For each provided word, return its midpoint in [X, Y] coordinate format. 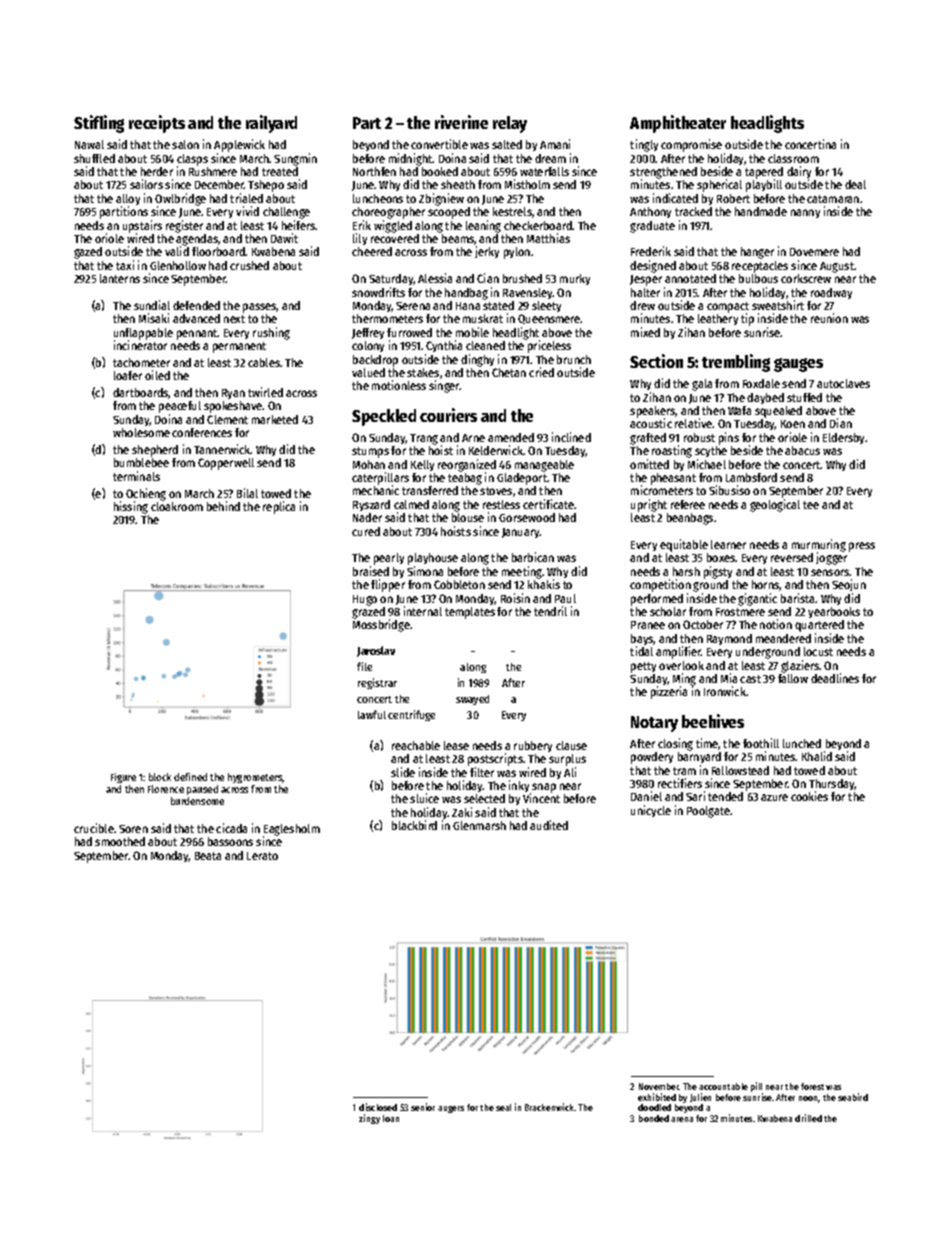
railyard [271, 124]
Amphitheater [678, 124]
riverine [461, 122]
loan [391, 1118]
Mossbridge [381, 626]
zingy [369, 1119]
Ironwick [725, 691]
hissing [131, 507]
